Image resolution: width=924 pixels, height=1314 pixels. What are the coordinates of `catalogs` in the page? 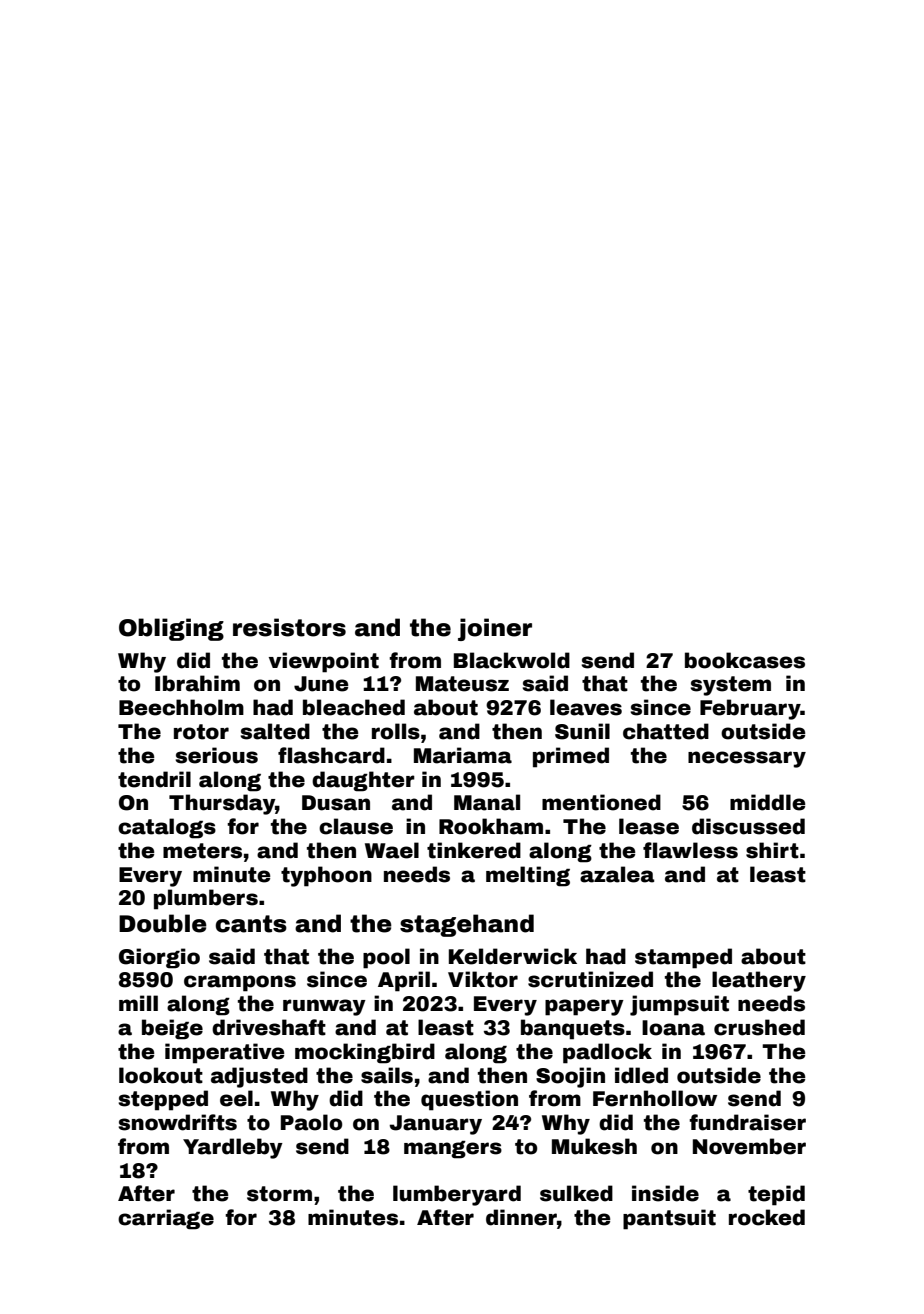 It's located at (167, 828).
